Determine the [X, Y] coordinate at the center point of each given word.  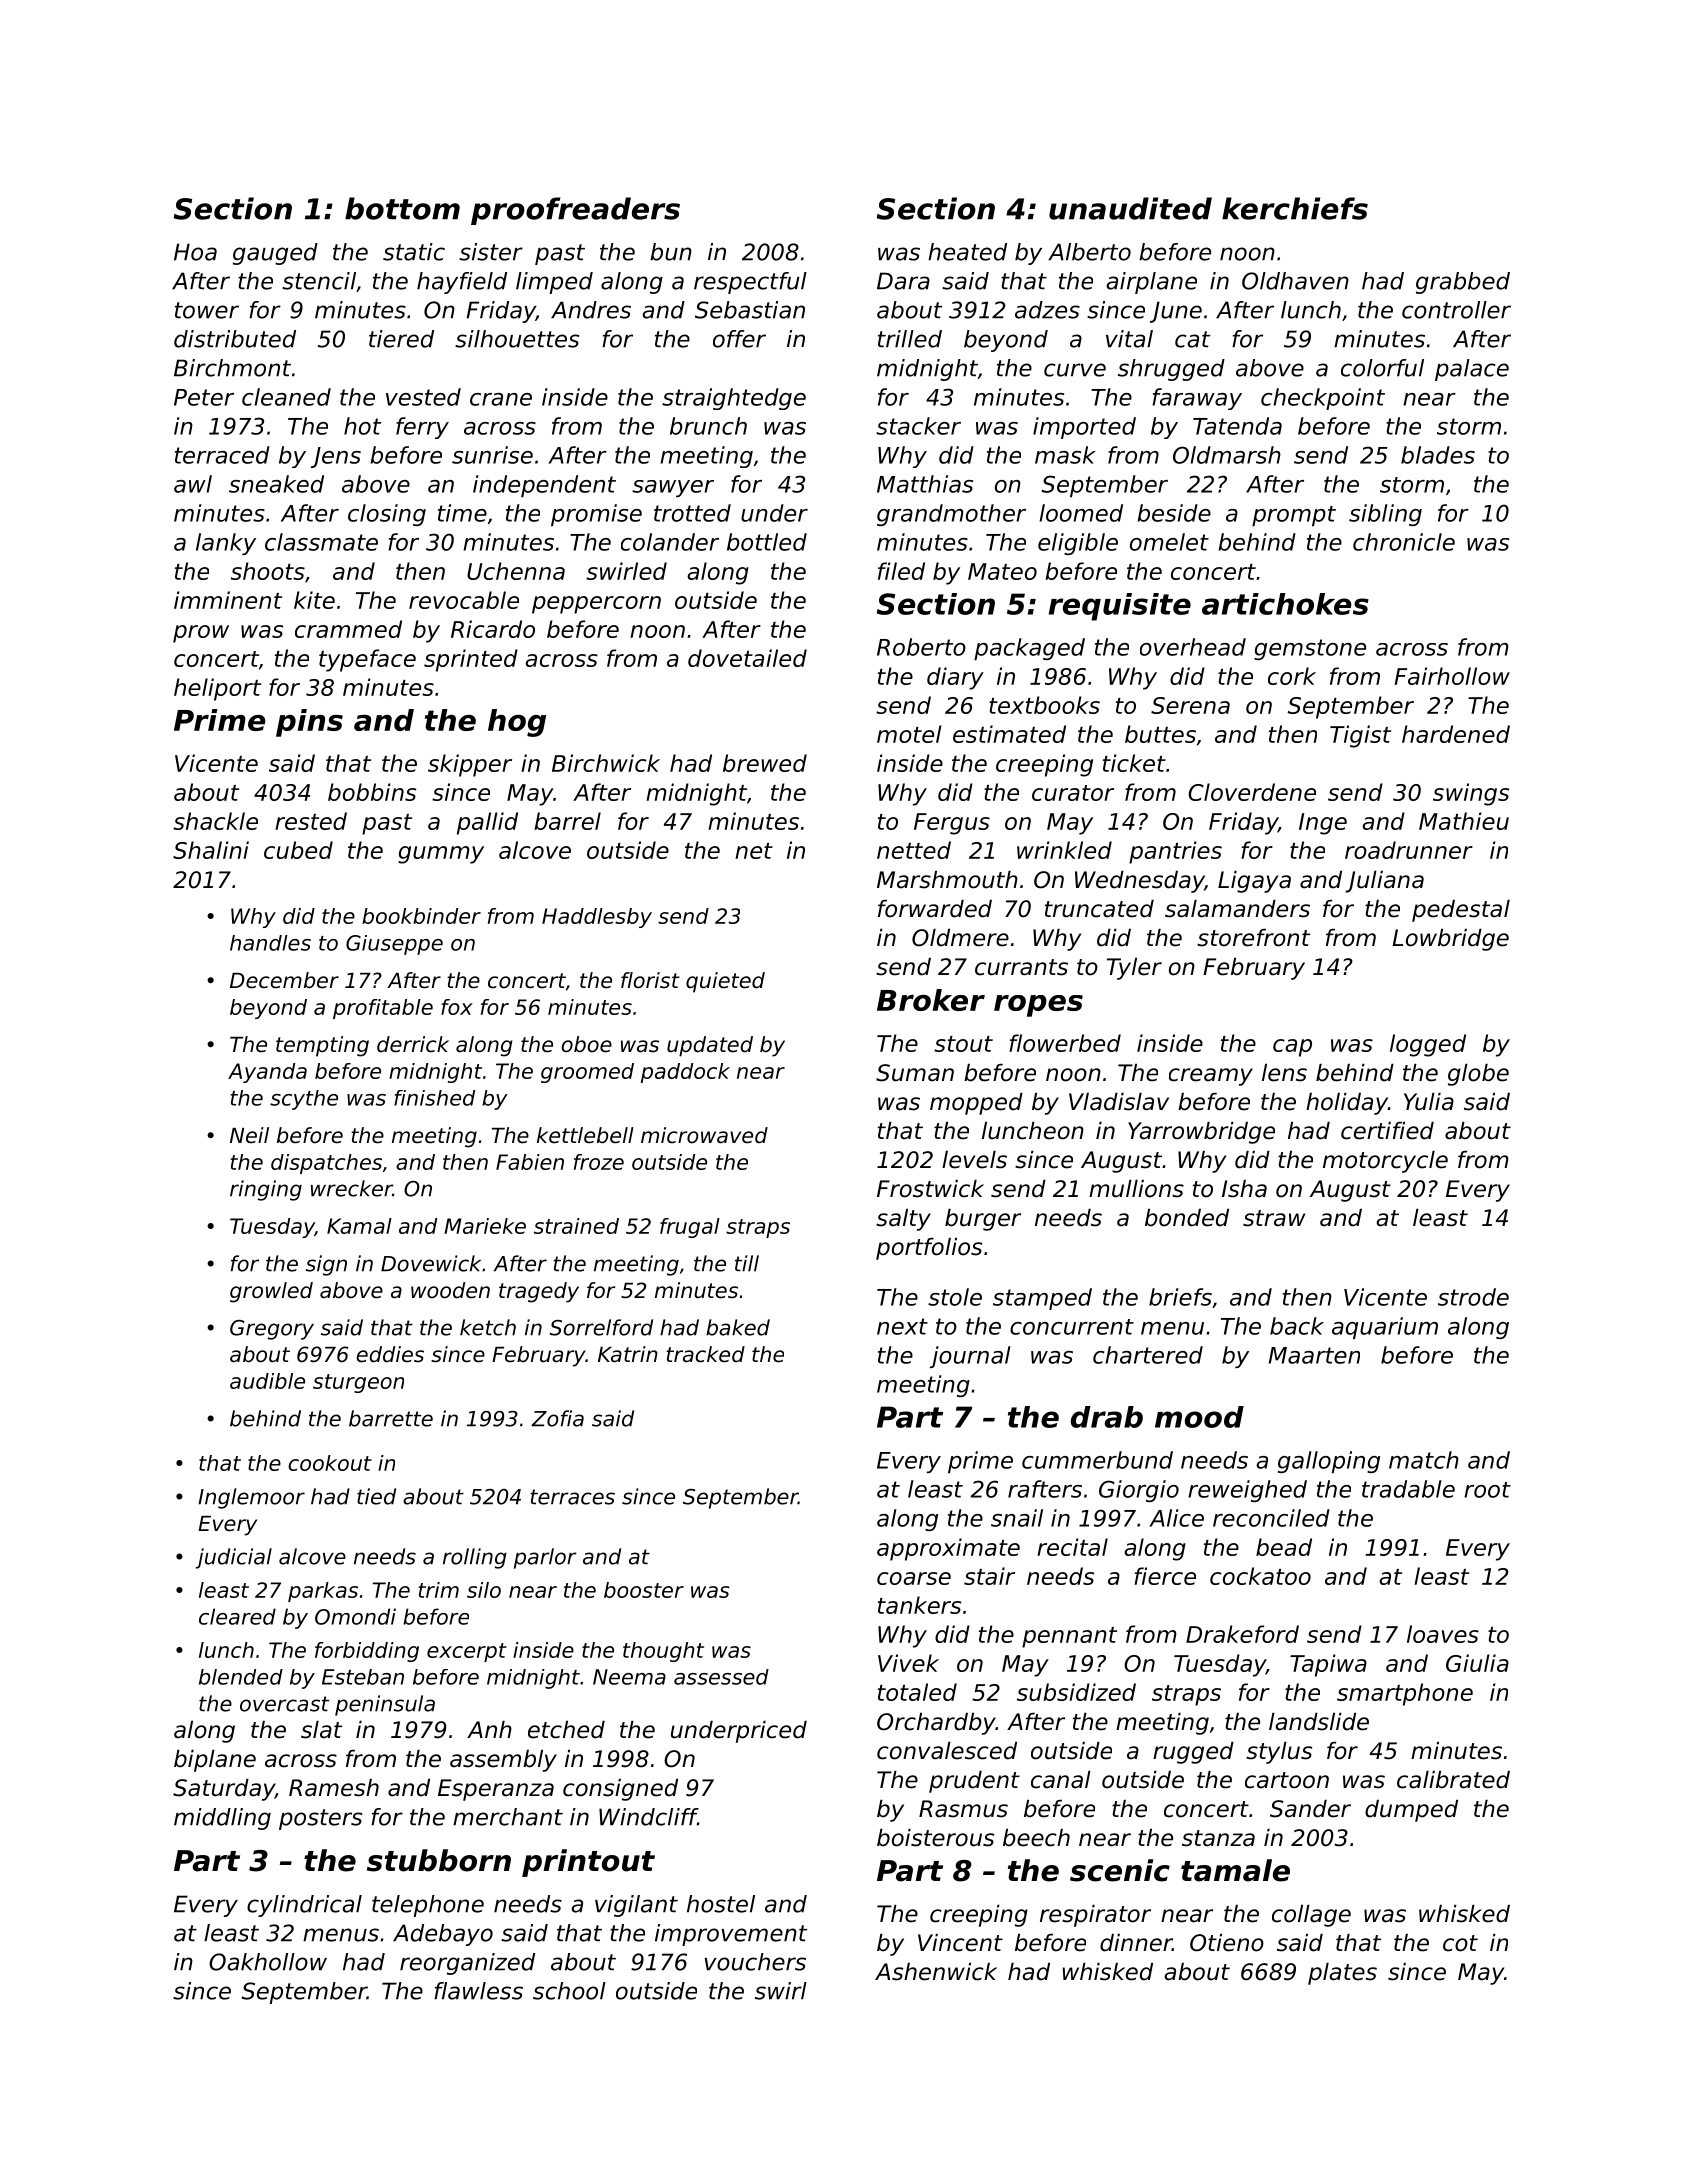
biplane [215, 1761]
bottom [402, 208]
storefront [1253, 938]
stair [989, 1576]
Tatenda [1237, 426]
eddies [390, 1354]
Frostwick [930, 1189]
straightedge [734, 399]
